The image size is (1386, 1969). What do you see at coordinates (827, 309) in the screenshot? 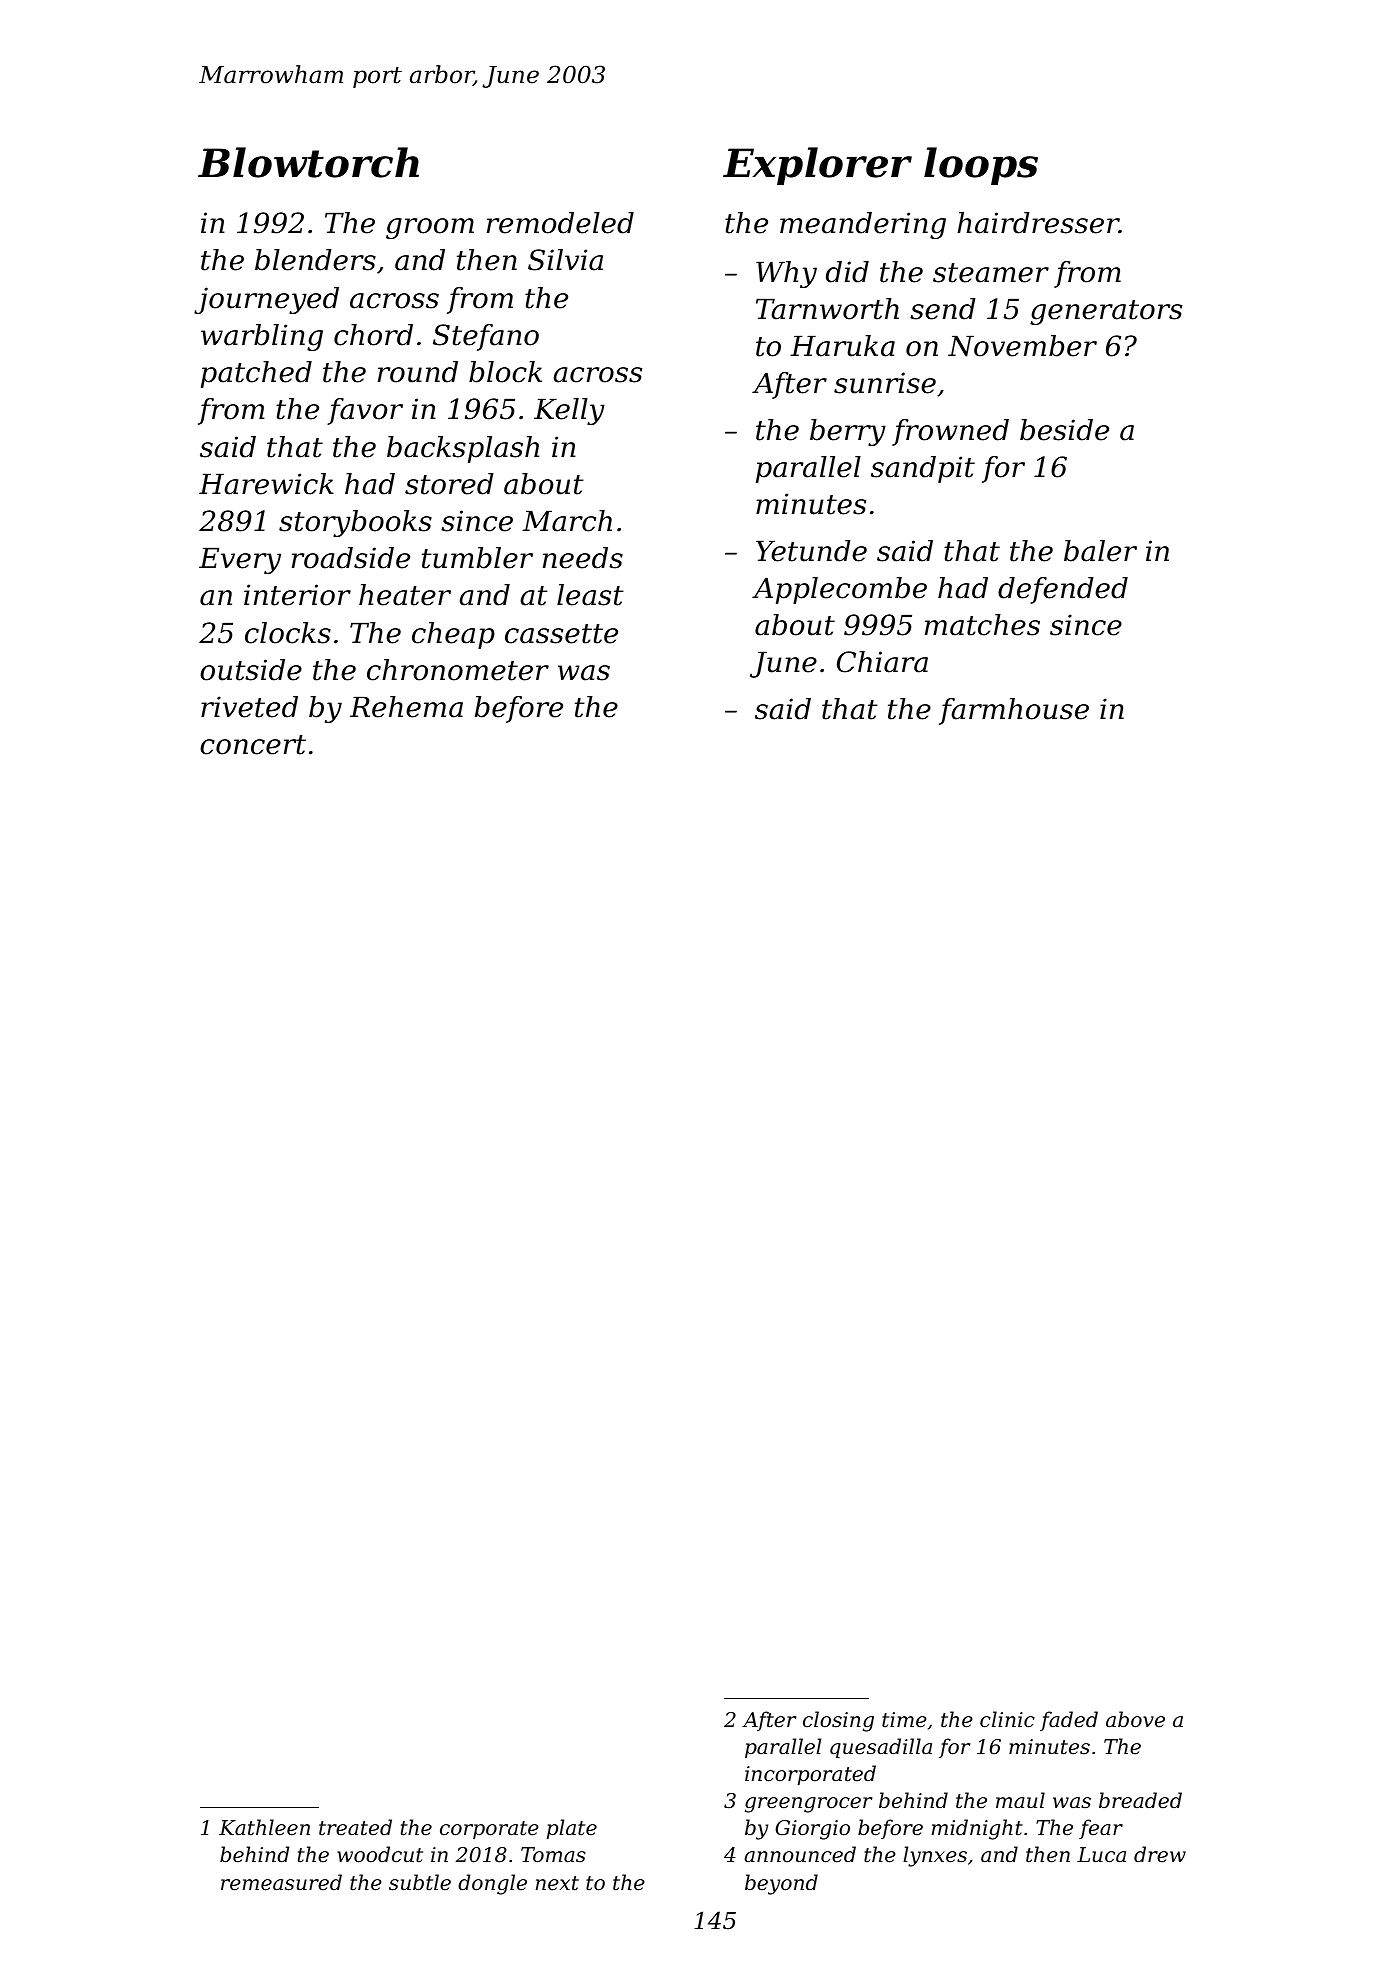
I see `Tarnworth` at bounding box center [827, 309].
